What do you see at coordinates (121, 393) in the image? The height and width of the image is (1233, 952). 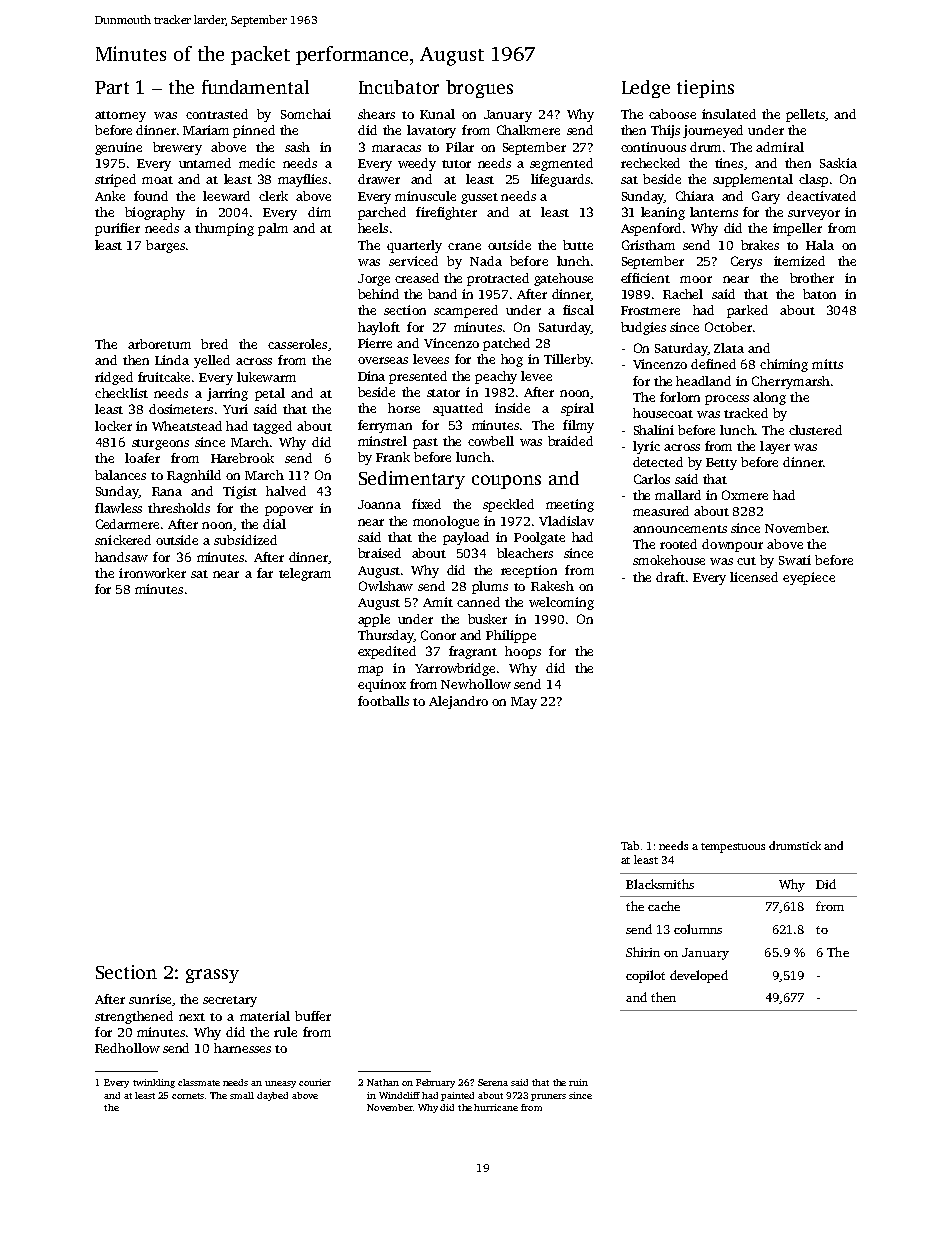 I see `checklist` at bounding box center [121, 393].
